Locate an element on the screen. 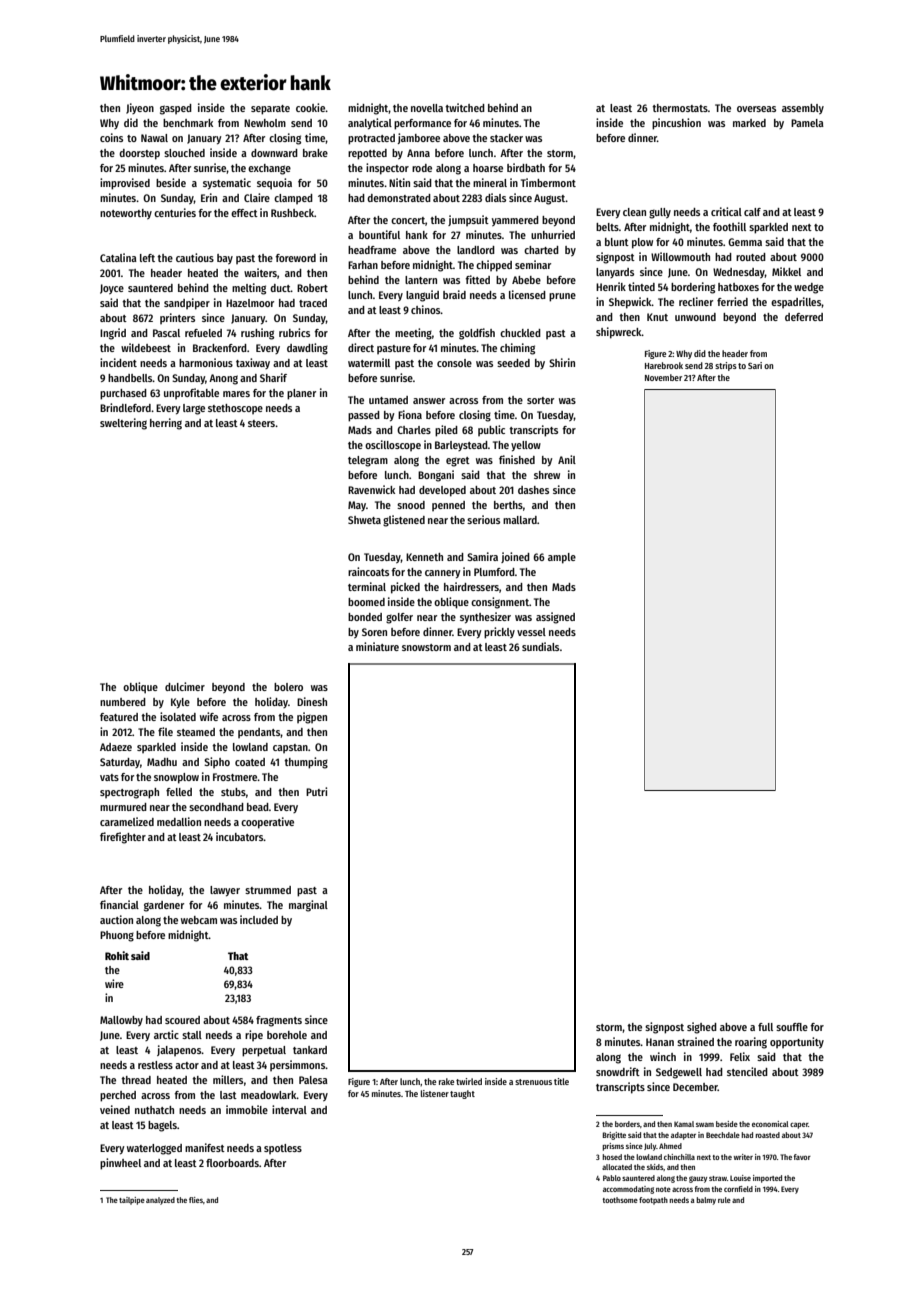 This screenshot has width=924, height=1308. firefighter is located at coordinates (123, 838).
